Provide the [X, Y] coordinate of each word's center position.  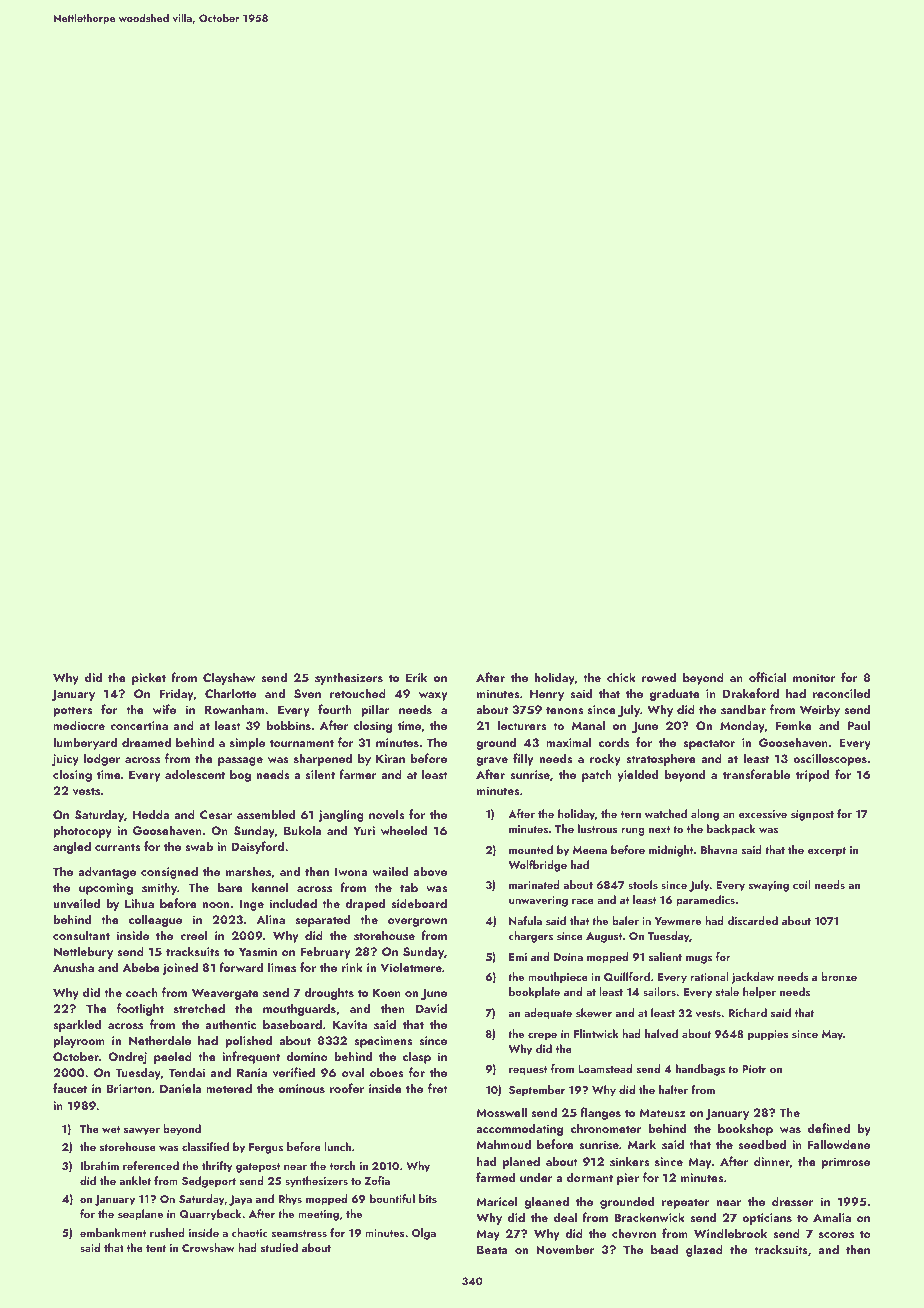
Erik [416, 677]
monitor [814, 677]
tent [156, 1248]
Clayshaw [229, 678]
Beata [492, 1249]
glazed [704, 1250]
